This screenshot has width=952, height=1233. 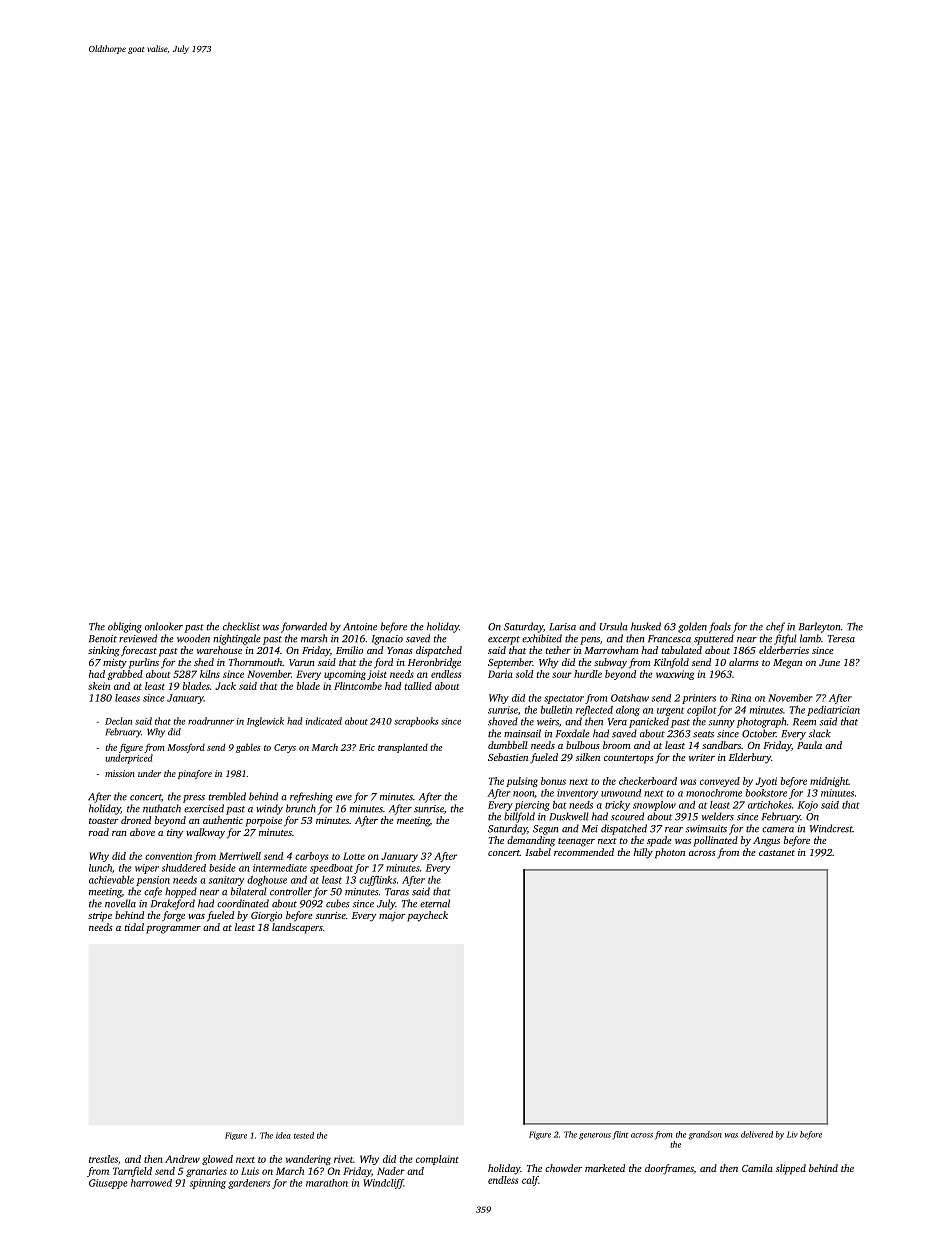 I want to click on generous, so click(x=595, y=1136).
